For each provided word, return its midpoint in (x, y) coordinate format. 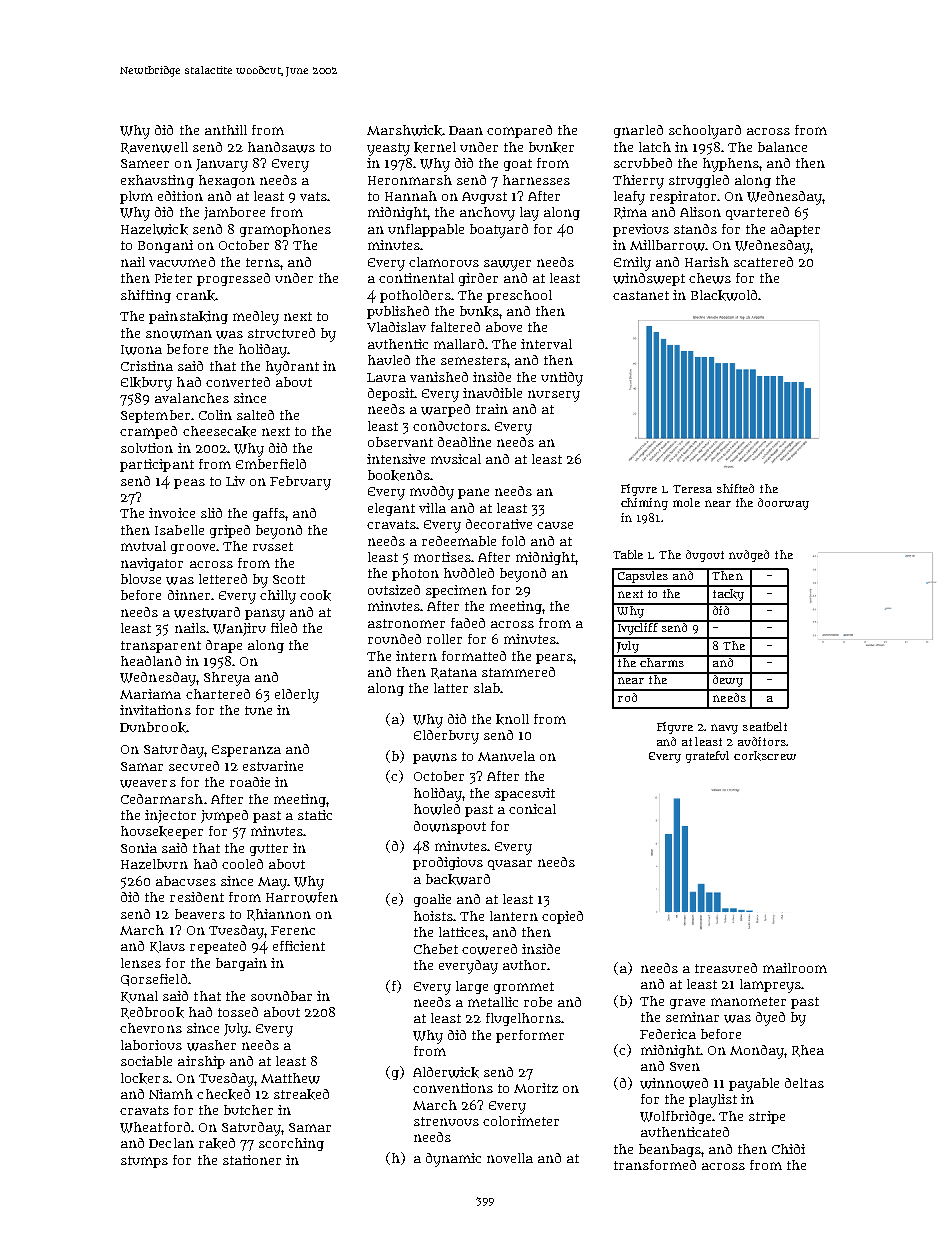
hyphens (731, 165)
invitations (155, 710)
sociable (146, 1061)
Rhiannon (279, 915)
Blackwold (724, 295)
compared (519, 131)
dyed (770, 1019)
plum (136, 197)
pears (554, 659)
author (524, 965)
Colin (215, 415)
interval (546, 344)
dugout (705, 556)
